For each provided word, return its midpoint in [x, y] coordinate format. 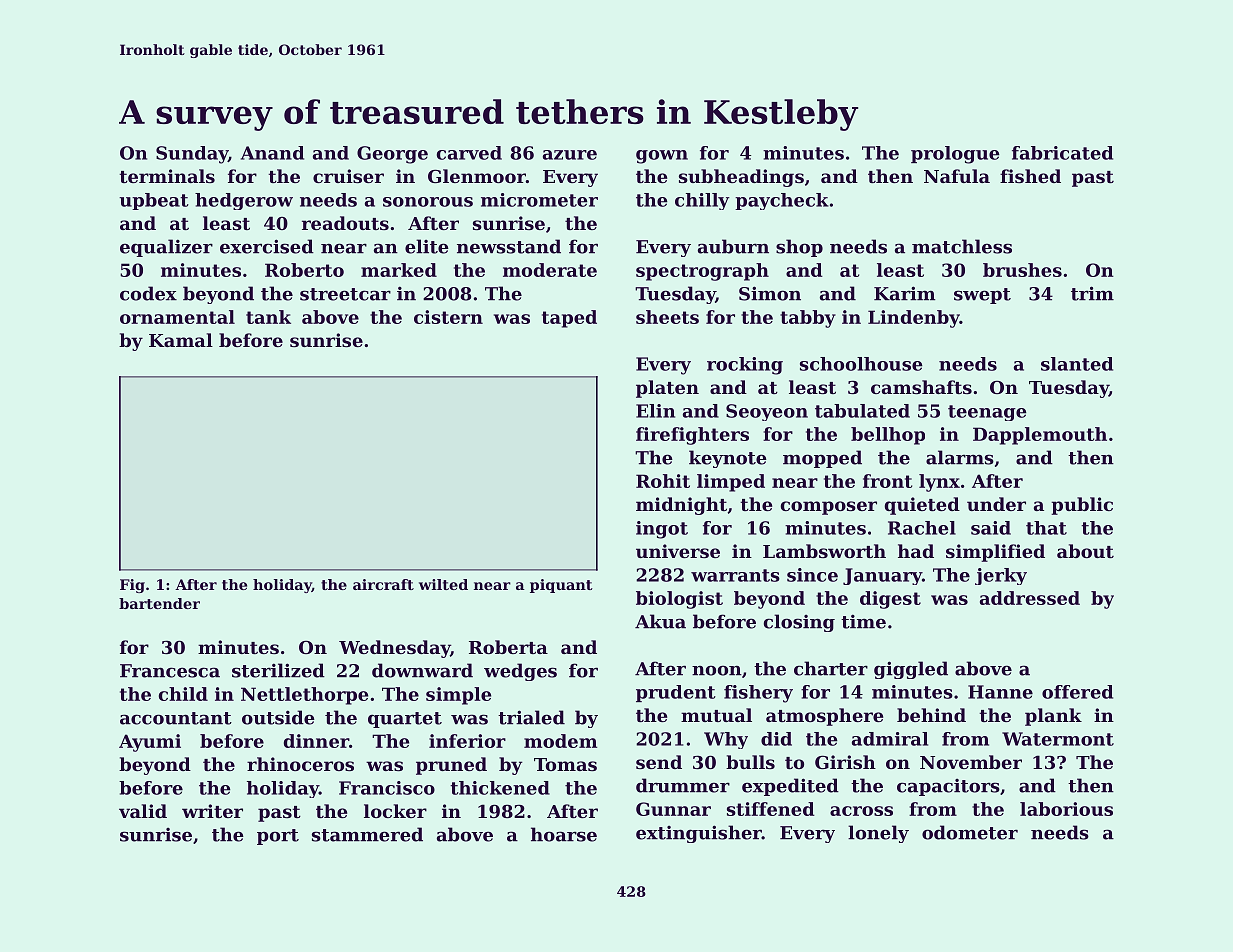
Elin [655, 411]
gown [662, 157]
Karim [904, 293]
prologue [955, 155]
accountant [176, 718]
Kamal [181, 340]
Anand [272, 153]
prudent [676, 693]
